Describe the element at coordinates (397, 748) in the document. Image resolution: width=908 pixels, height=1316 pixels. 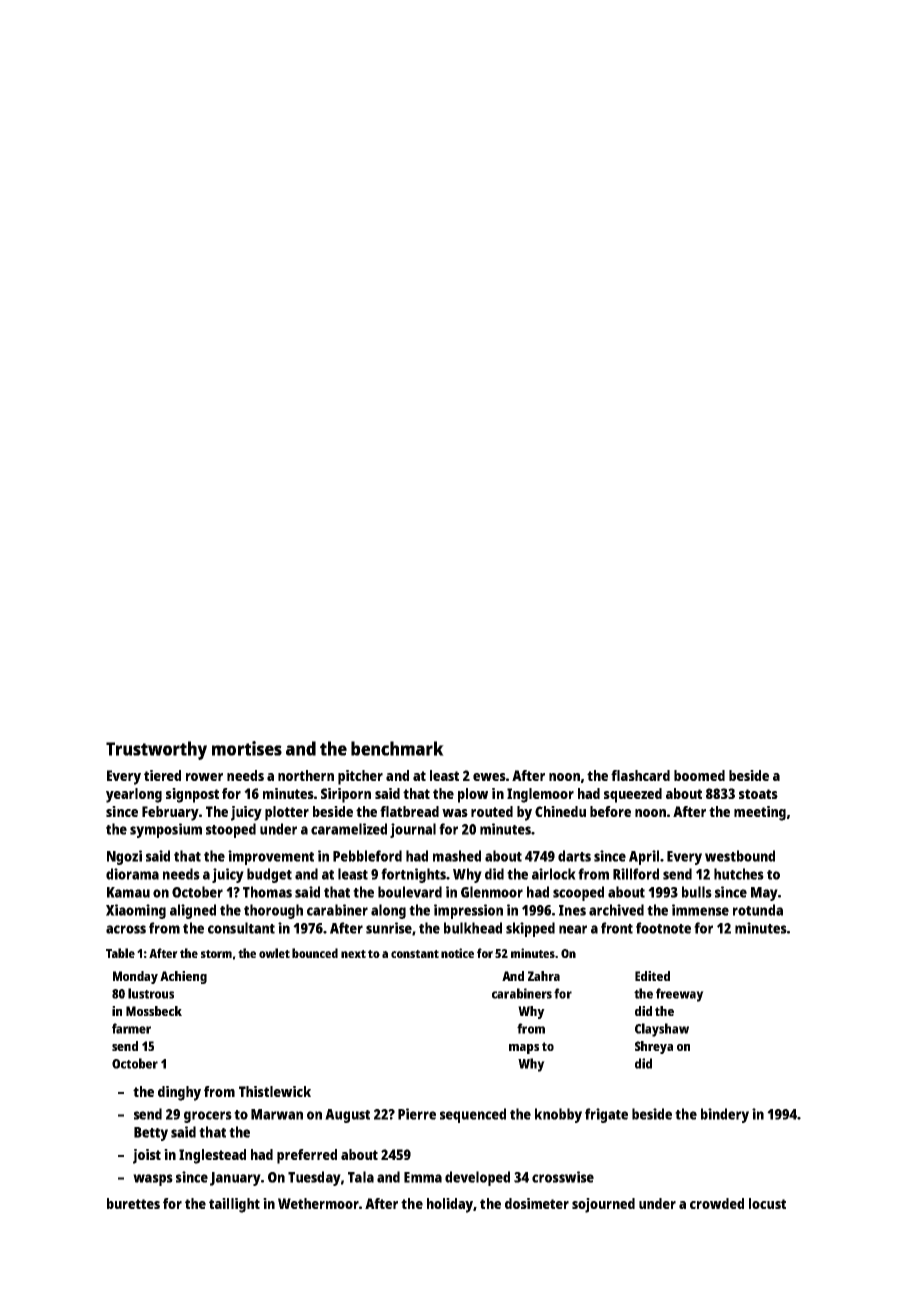
I see `benchmark` at that location.
